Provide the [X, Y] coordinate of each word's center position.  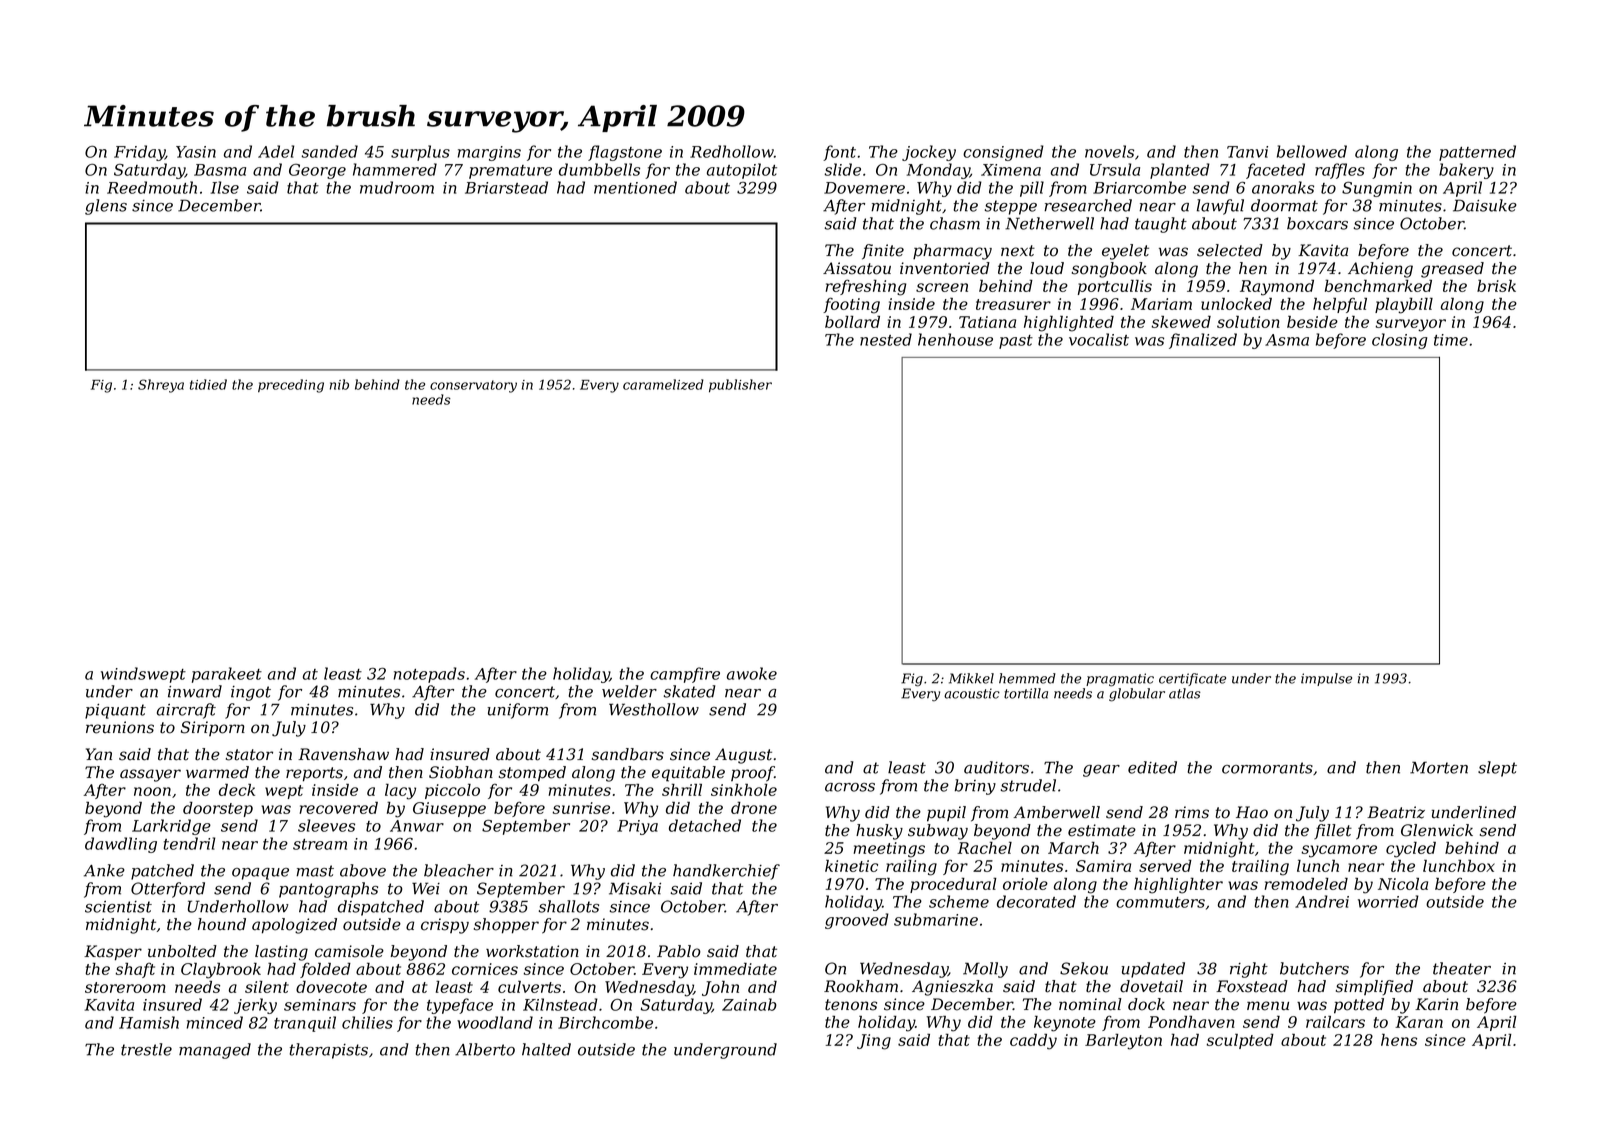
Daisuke [1485, 205]
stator [249, 755]
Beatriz [1396, 812]
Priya [637, 827]
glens [106, 207]
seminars [320, 1005]
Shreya [161, 386]
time [1451, 340]
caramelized [663, 384]
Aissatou [857, 268]
